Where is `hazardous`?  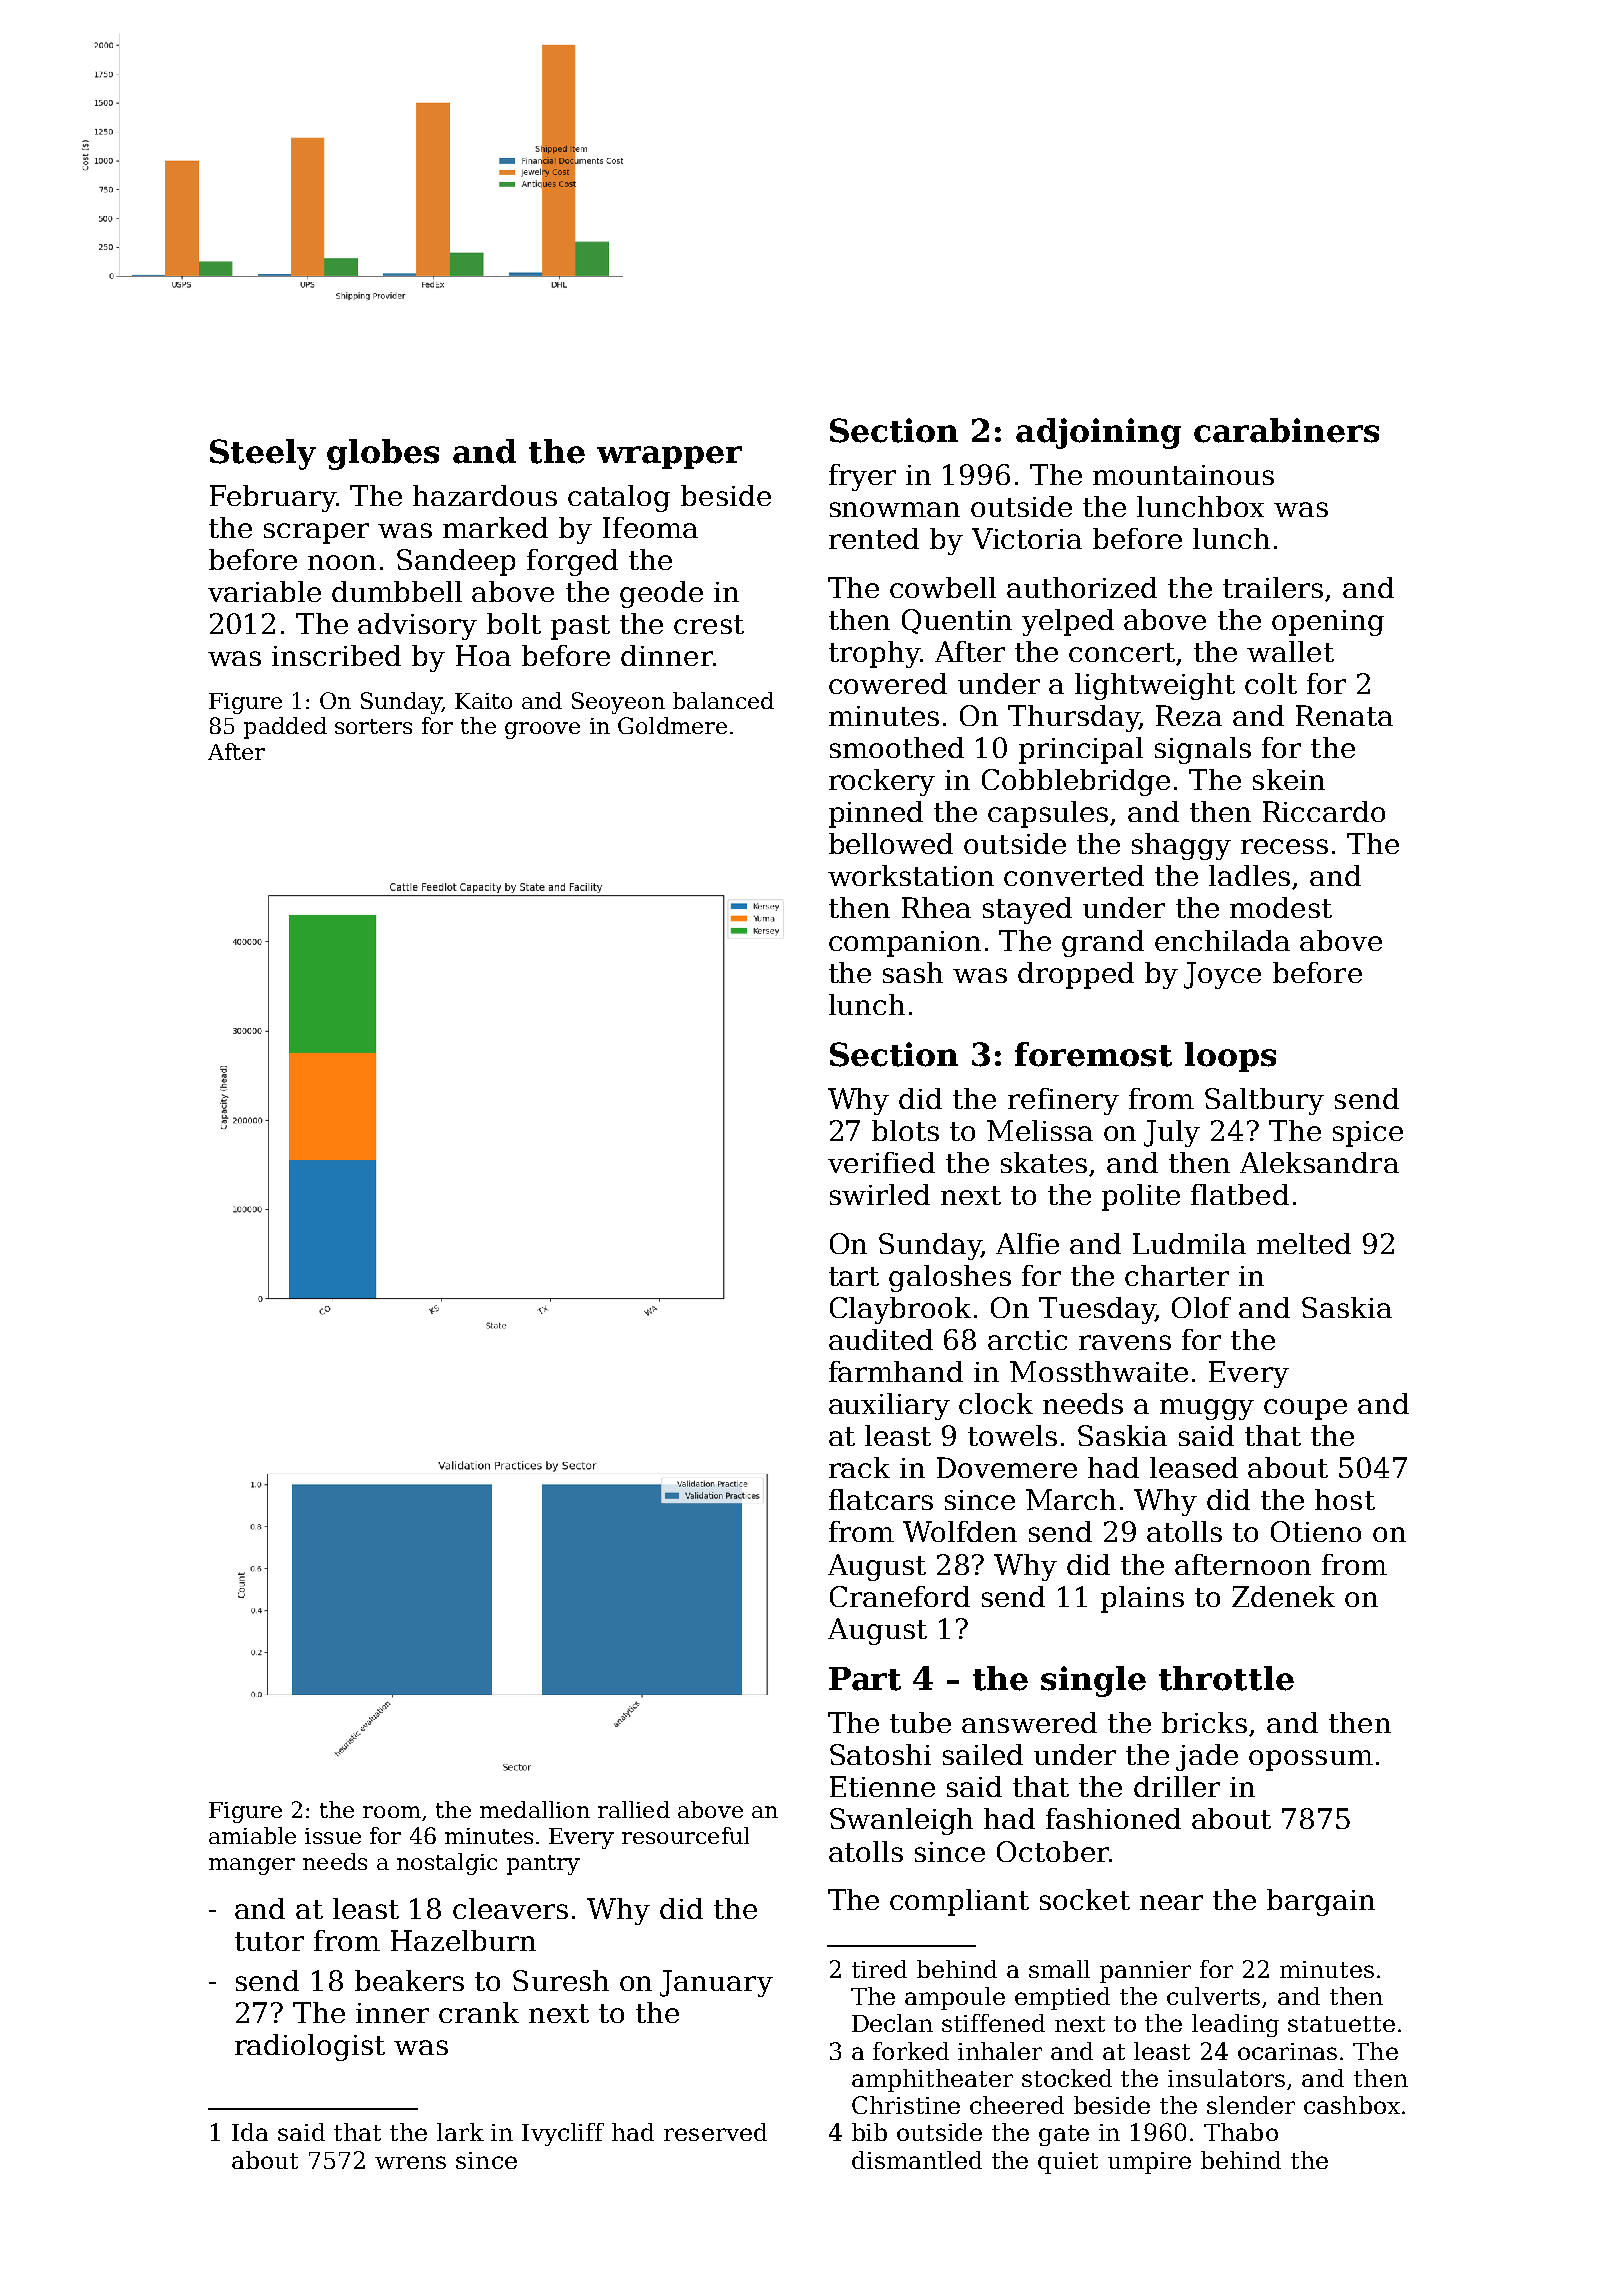 hazardous is located at coordinates (485, 495).
